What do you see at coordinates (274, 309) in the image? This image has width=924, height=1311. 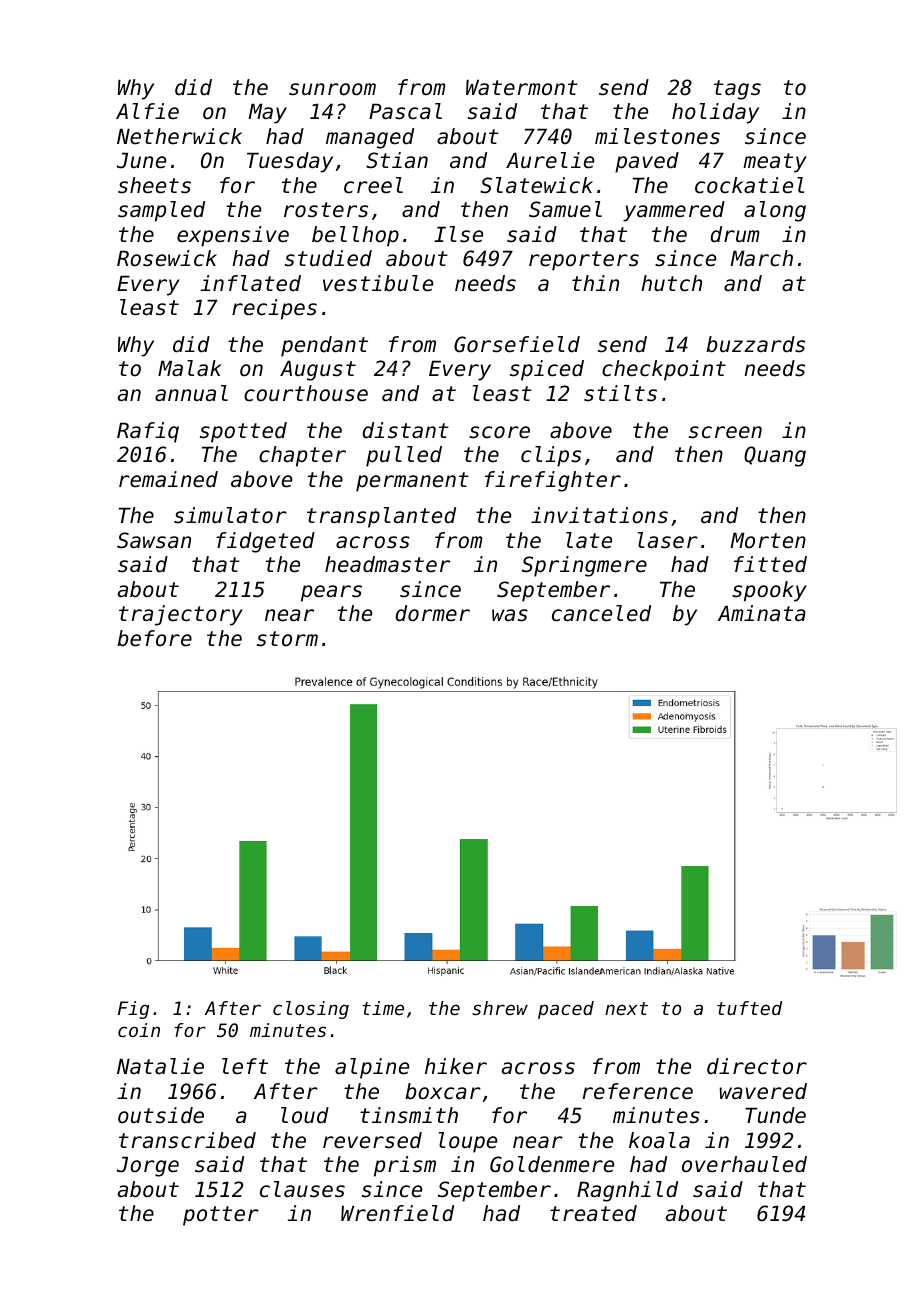 I see `recipes` at bounding box center [274, 309].
